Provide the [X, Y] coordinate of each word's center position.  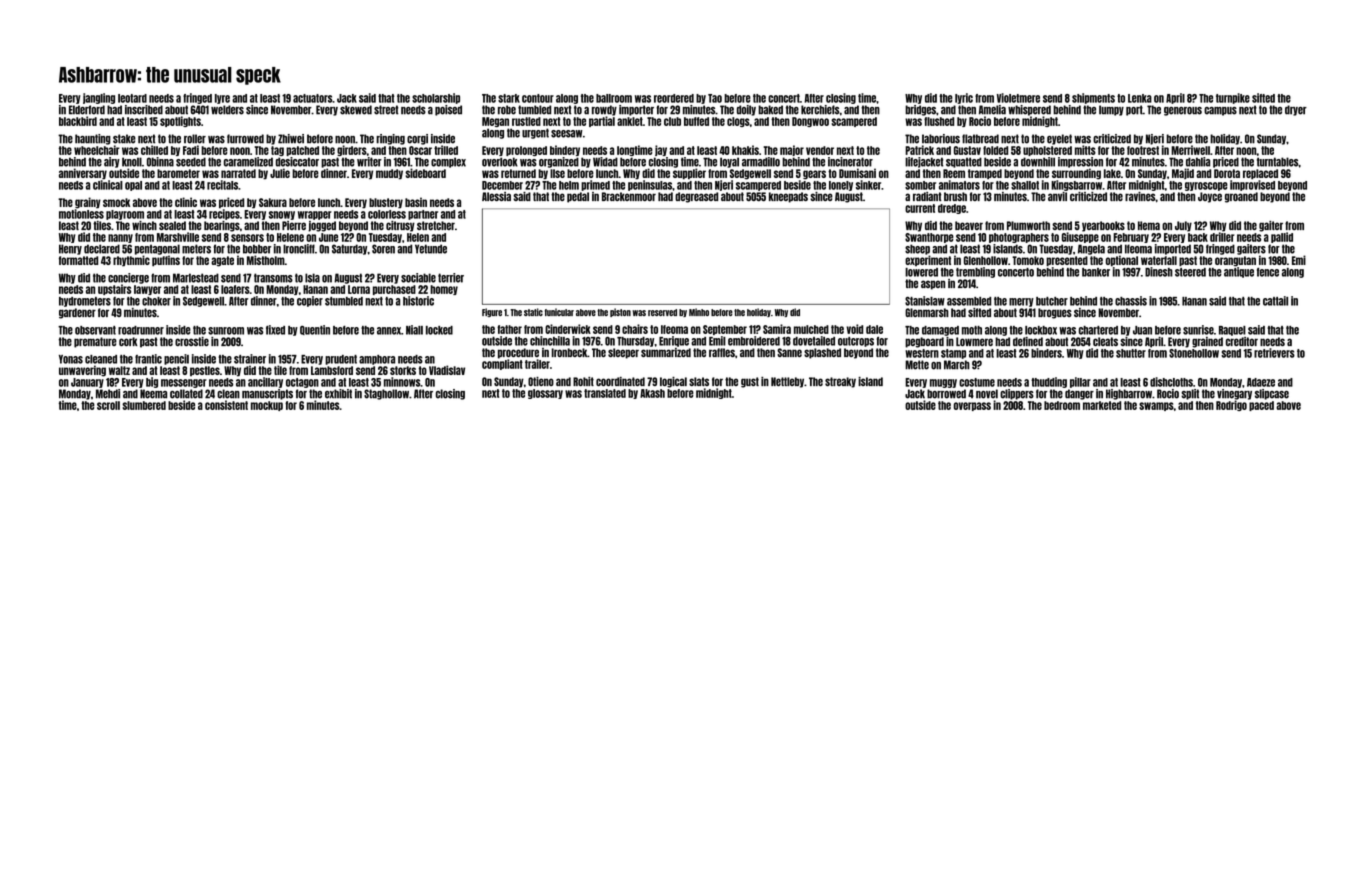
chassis [1131, 301]
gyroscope [1206, 186]
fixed [275, 330]
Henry [70, 249]
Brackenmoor [629, 196]
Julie [280, 173]
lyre [222, 99]
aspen [933, 285]
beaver [969, 225]
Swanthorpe [929, 238]
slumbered [144, 405]
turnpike [1233, 98]
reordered [674, 98]
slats [699, 381]
